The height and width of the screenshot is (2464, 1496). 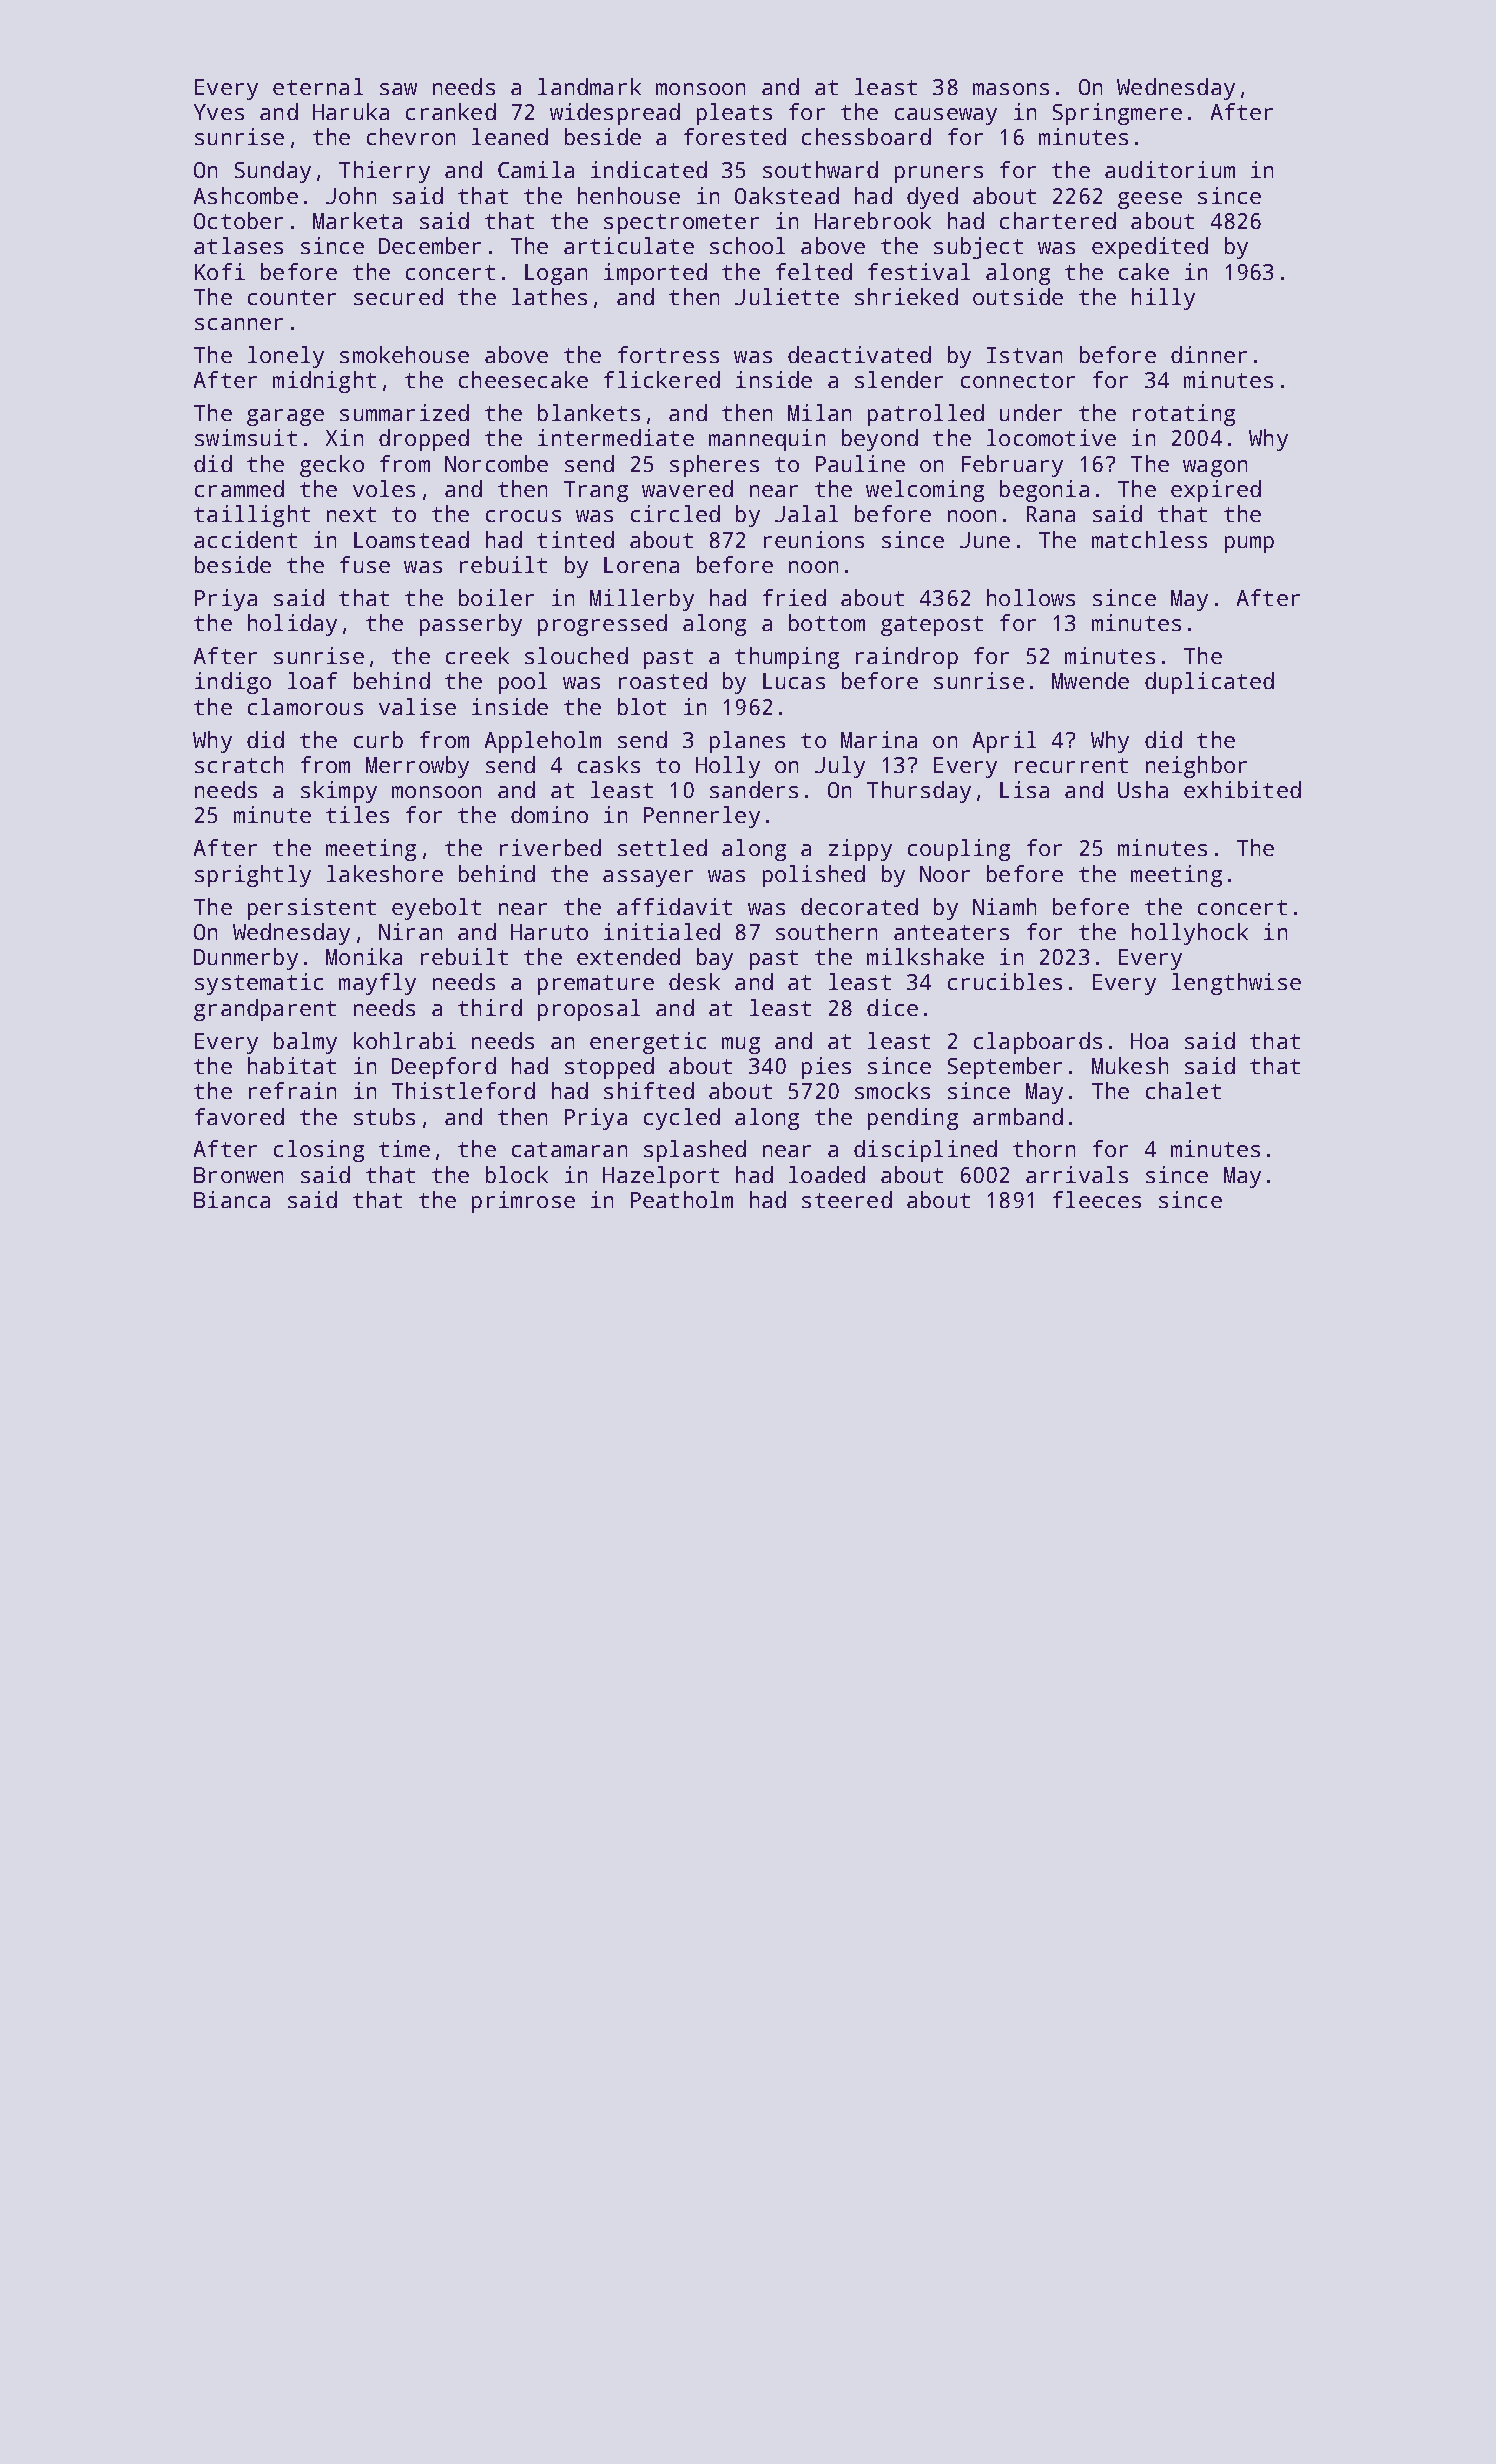 I want to click on auditorium, so click(x=1170, y=169).
